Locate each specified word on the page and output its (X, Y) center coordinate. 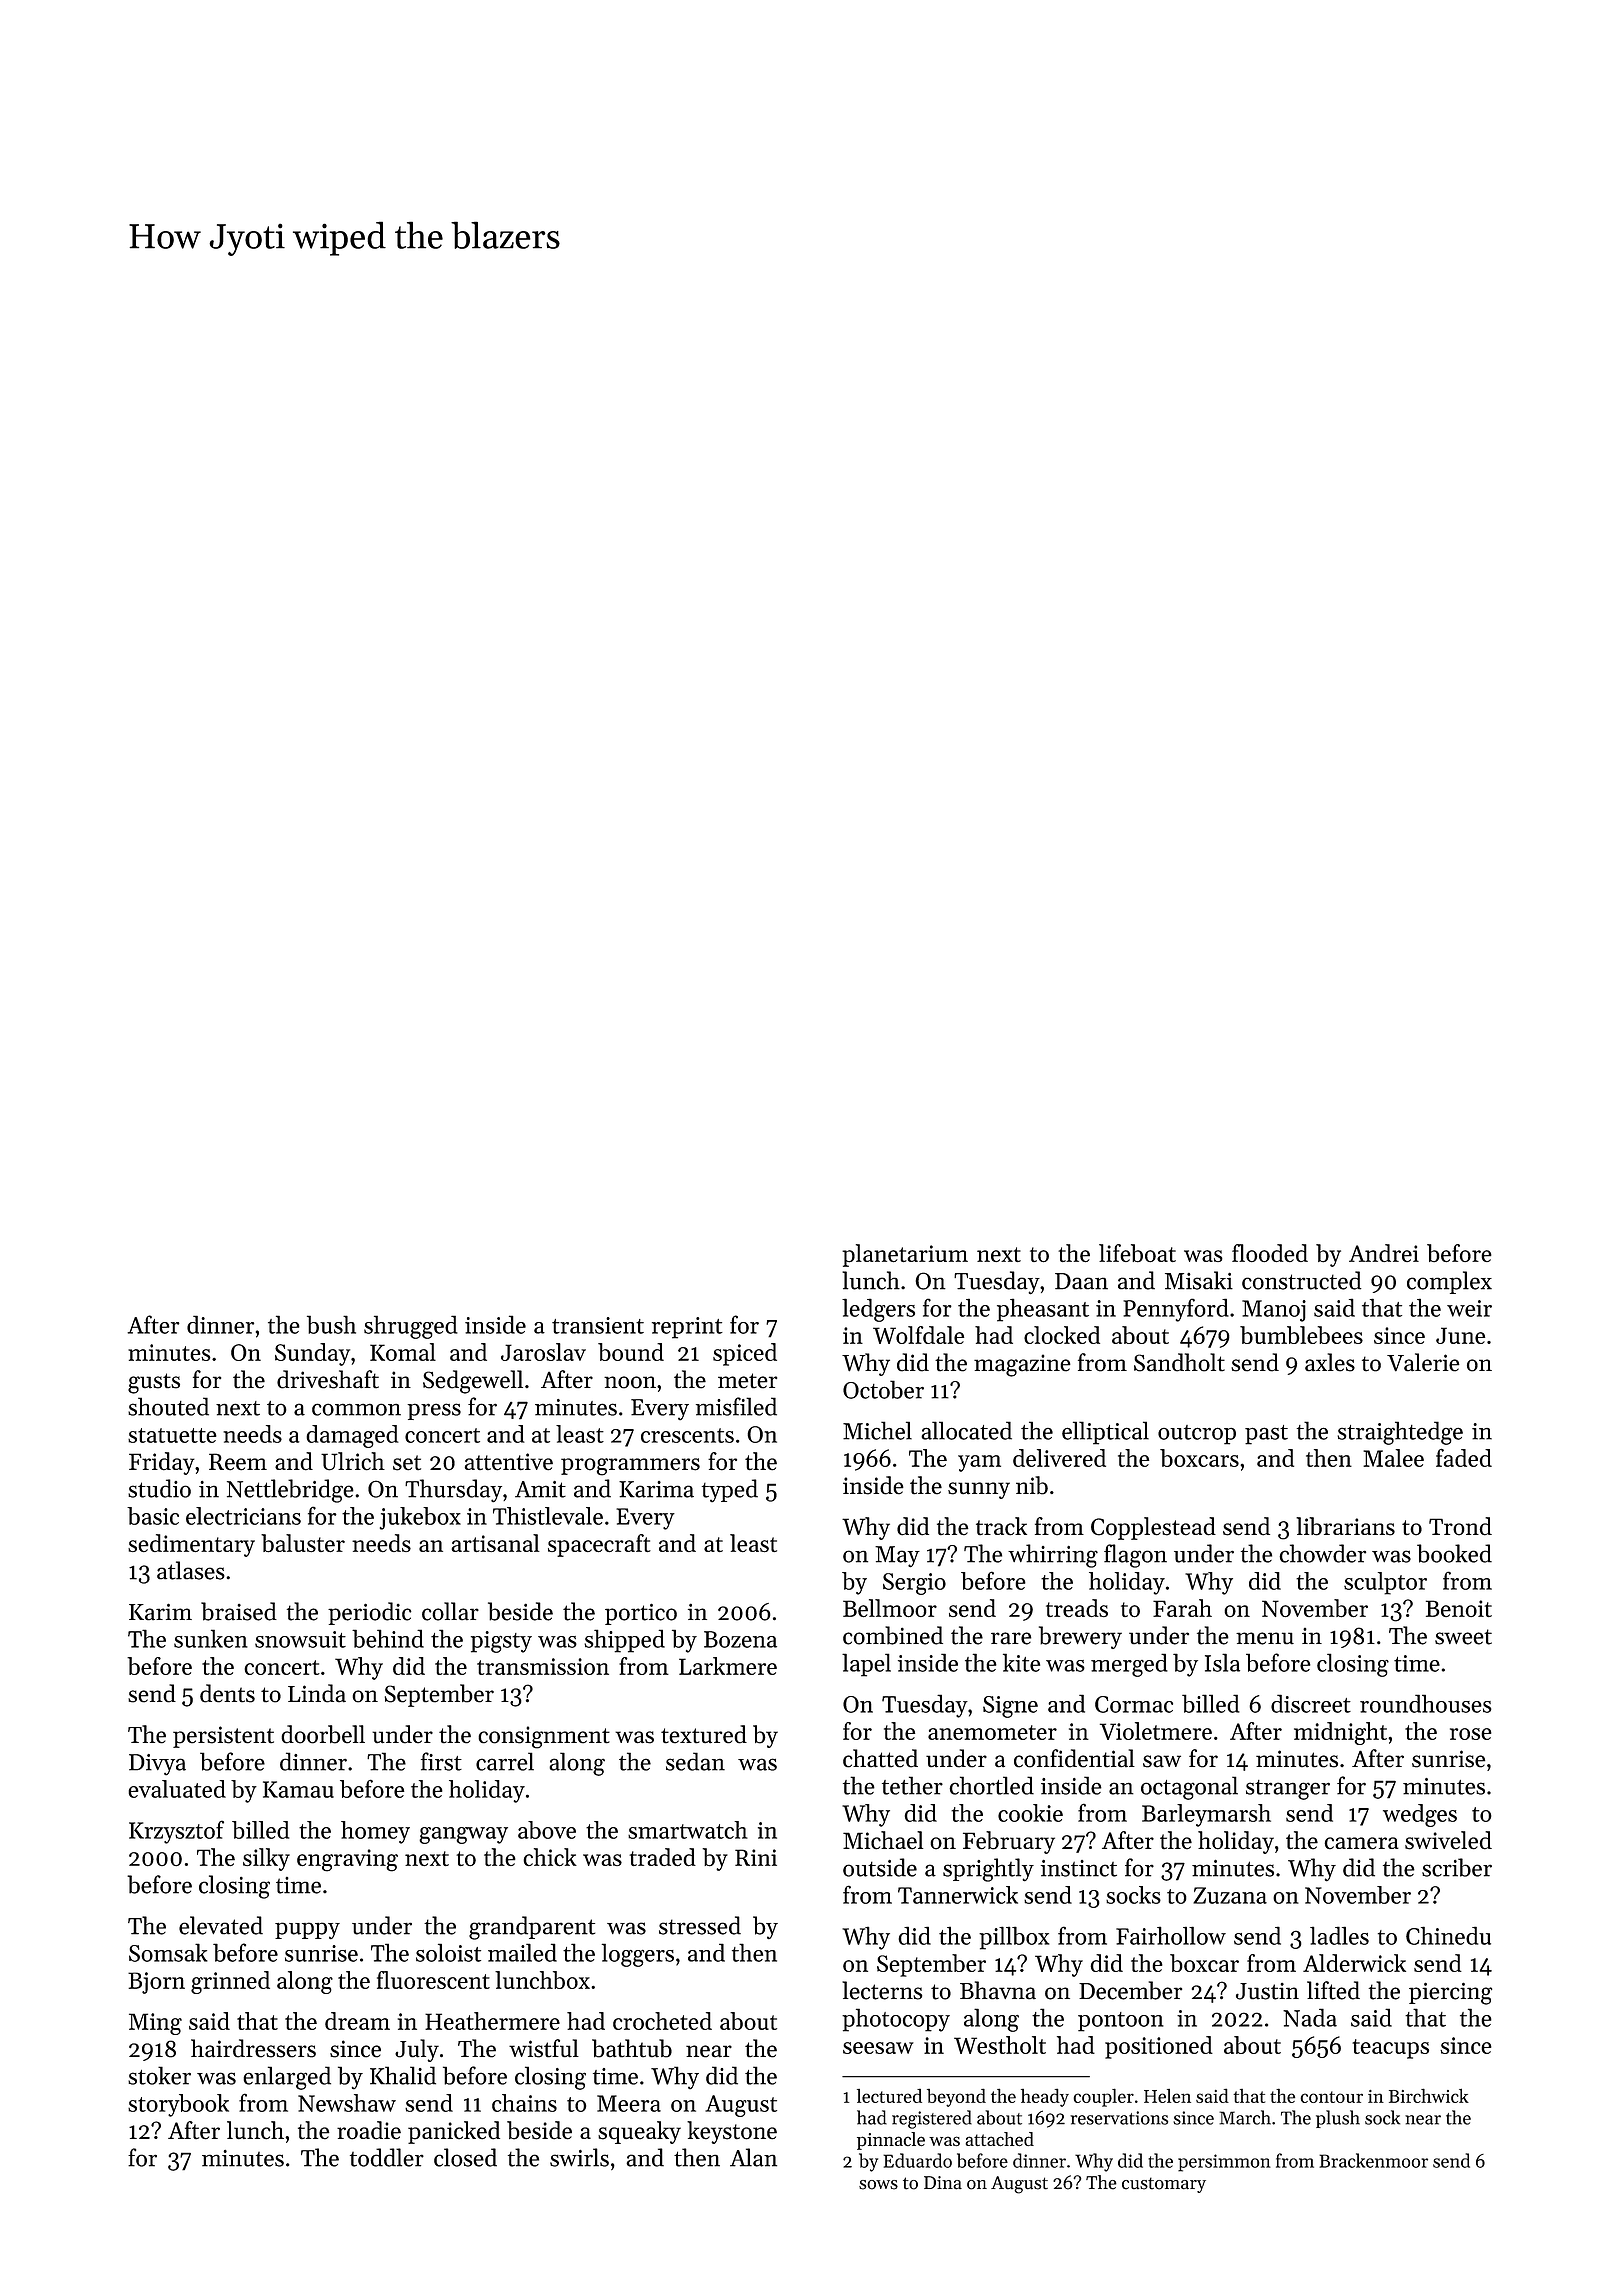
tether (912, 1785)
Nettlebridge (290, 1491)
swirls (579, 2157)
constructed (1301, 1280)
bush (331, 1324)
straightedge (1400, 1433)
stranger (1288, 1790)
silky (266, 1859)
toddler (387, 2157)
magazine (1022, 1365)
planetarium (905, 1255)
